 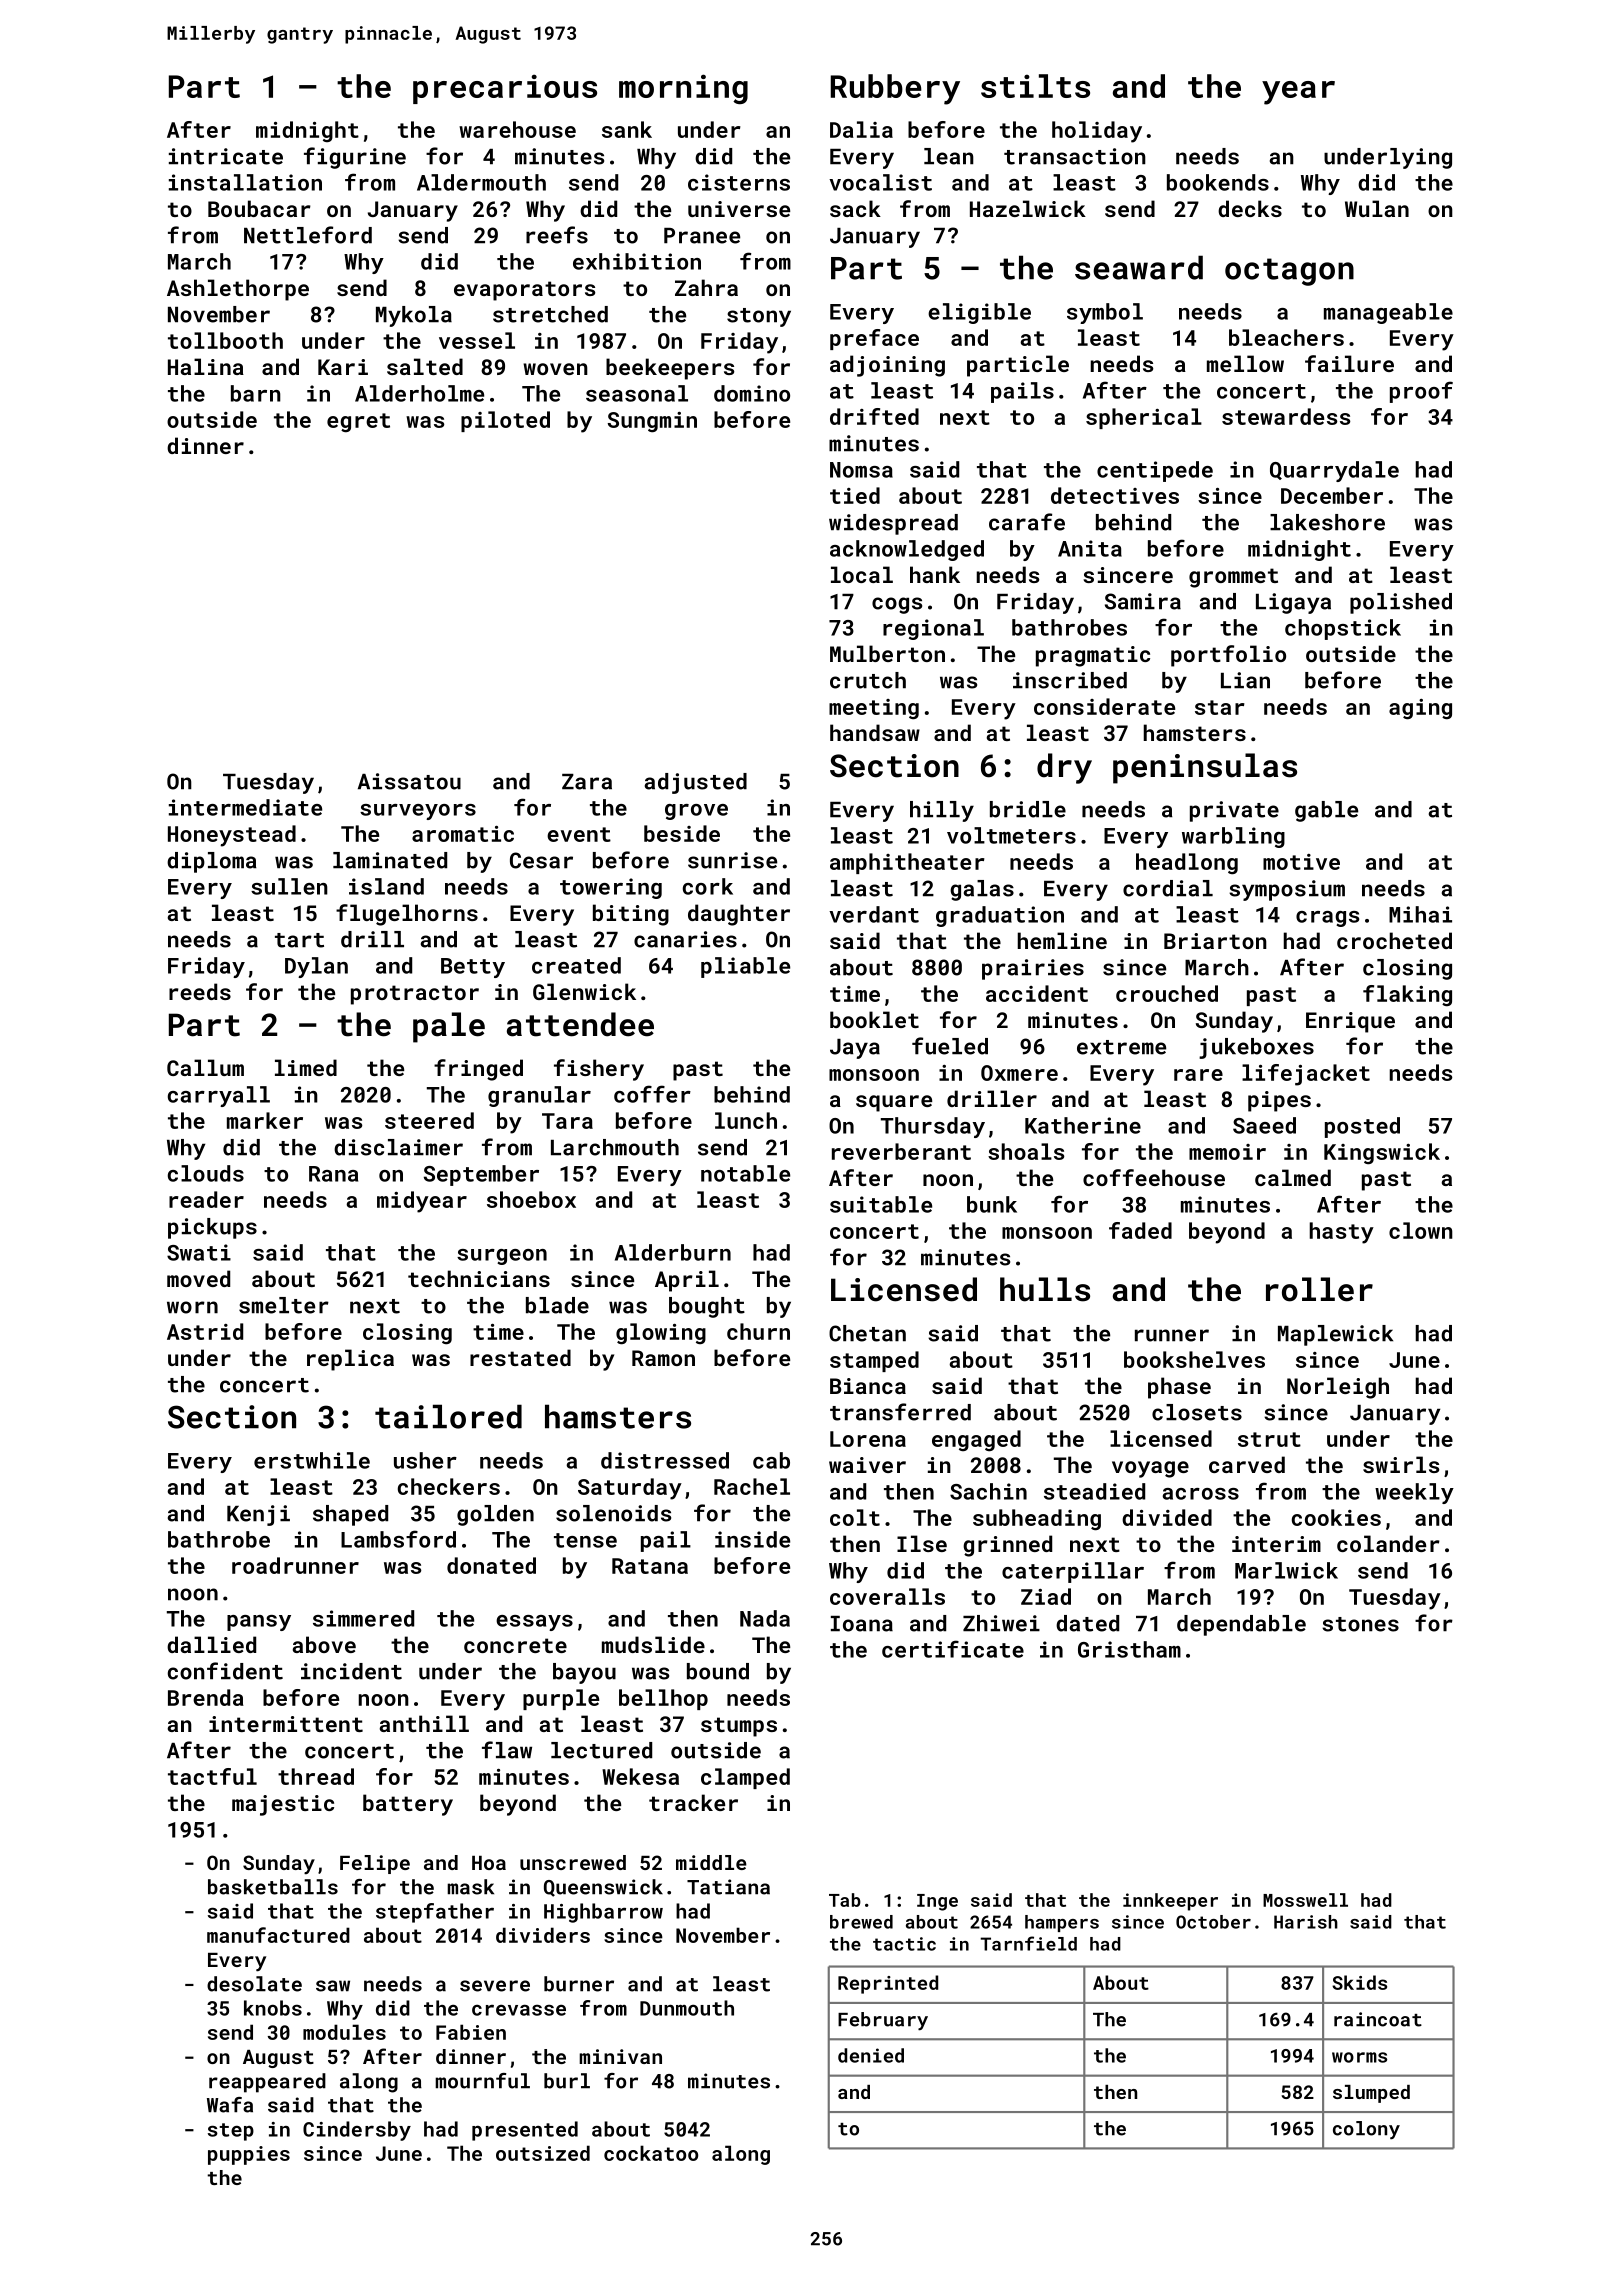 What do you see at coordinates (651, 2153) in the screenshot?
I see `cockatoo` at bounding box center [651, 2153].
